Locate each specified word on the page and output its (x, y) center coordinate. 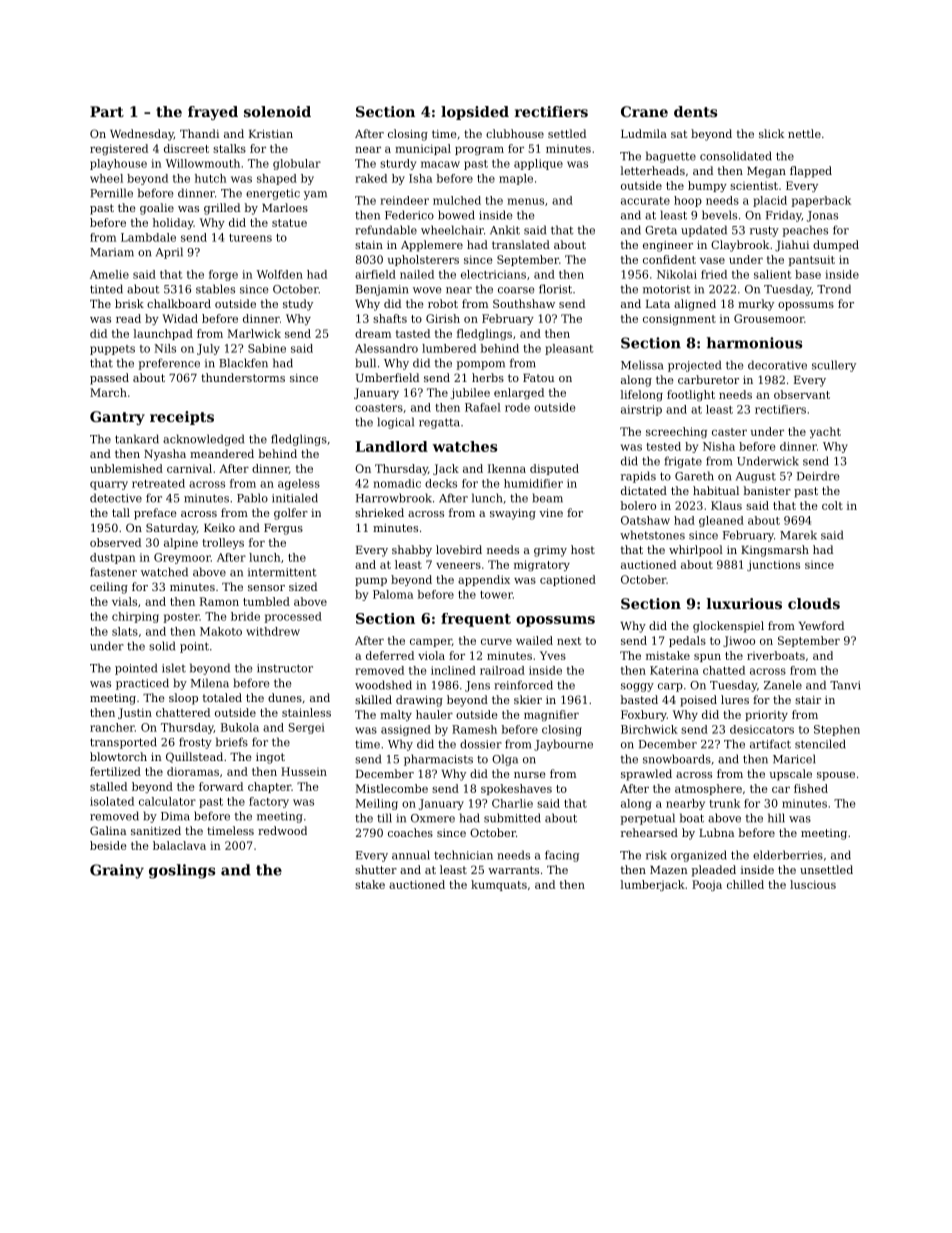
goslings (182, 871)
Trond (834, 289)
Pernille (111, 193)
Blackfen (243, 363)
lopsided (475, 113)
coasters (379, 408)
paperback (821, 201)
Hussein (304, 771)
